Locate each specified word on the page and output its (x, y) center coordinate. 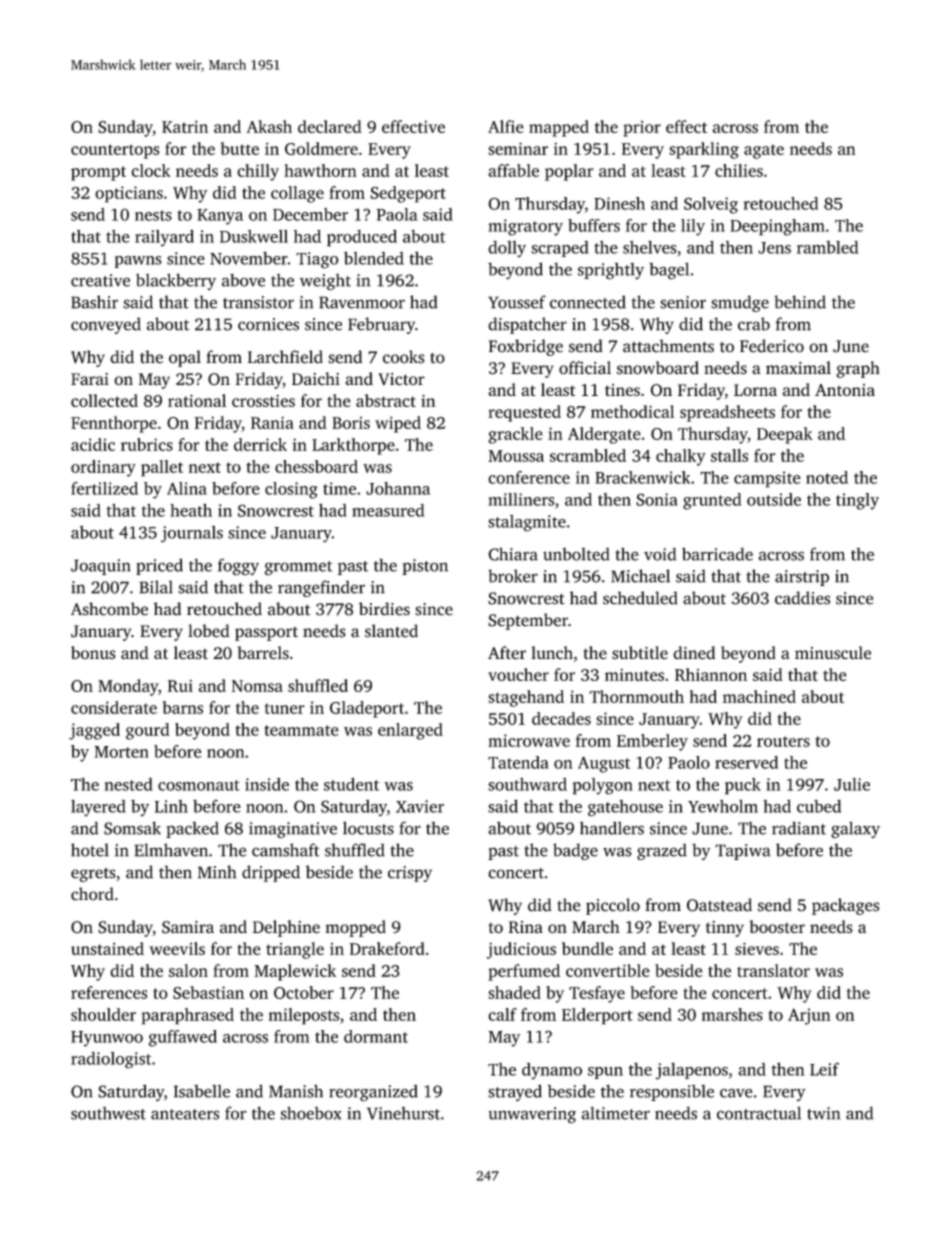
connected (588, 302)
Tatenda (518, 762)
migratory (525, 227)
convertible (608, 970)
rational (197, 400)
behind (800, 302)
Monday (128, 687)
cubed (819, 806)
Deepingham (777, 227)
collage (297, 194)
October (304, 992)
